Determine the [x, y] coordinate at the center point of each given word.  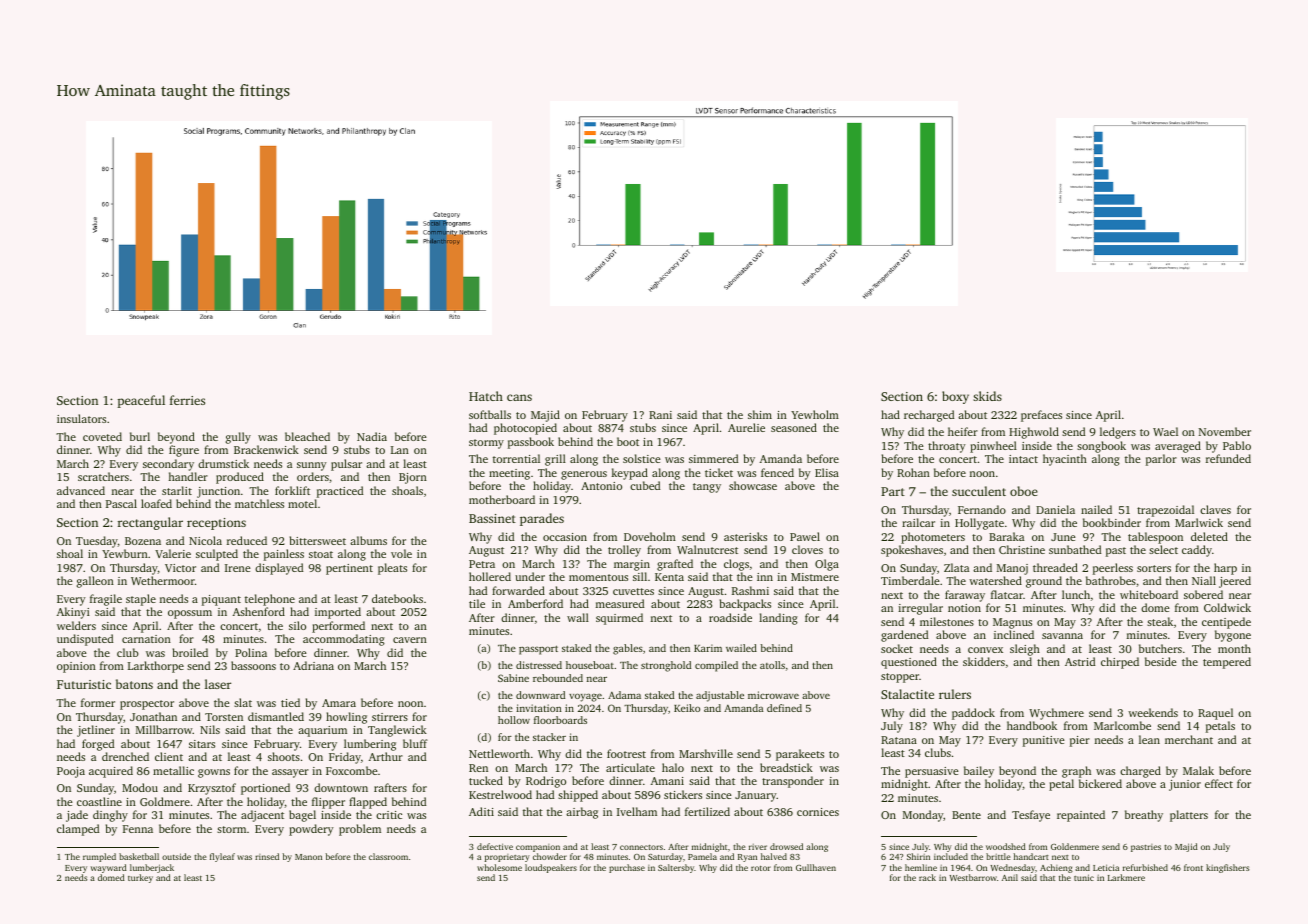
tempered [1227, 663]
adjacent [262, 816]
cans [519, 397]
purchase [627, 868]
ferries [187, 400]
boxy [955, 397]
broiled [190, 652]
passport [538, 650]
